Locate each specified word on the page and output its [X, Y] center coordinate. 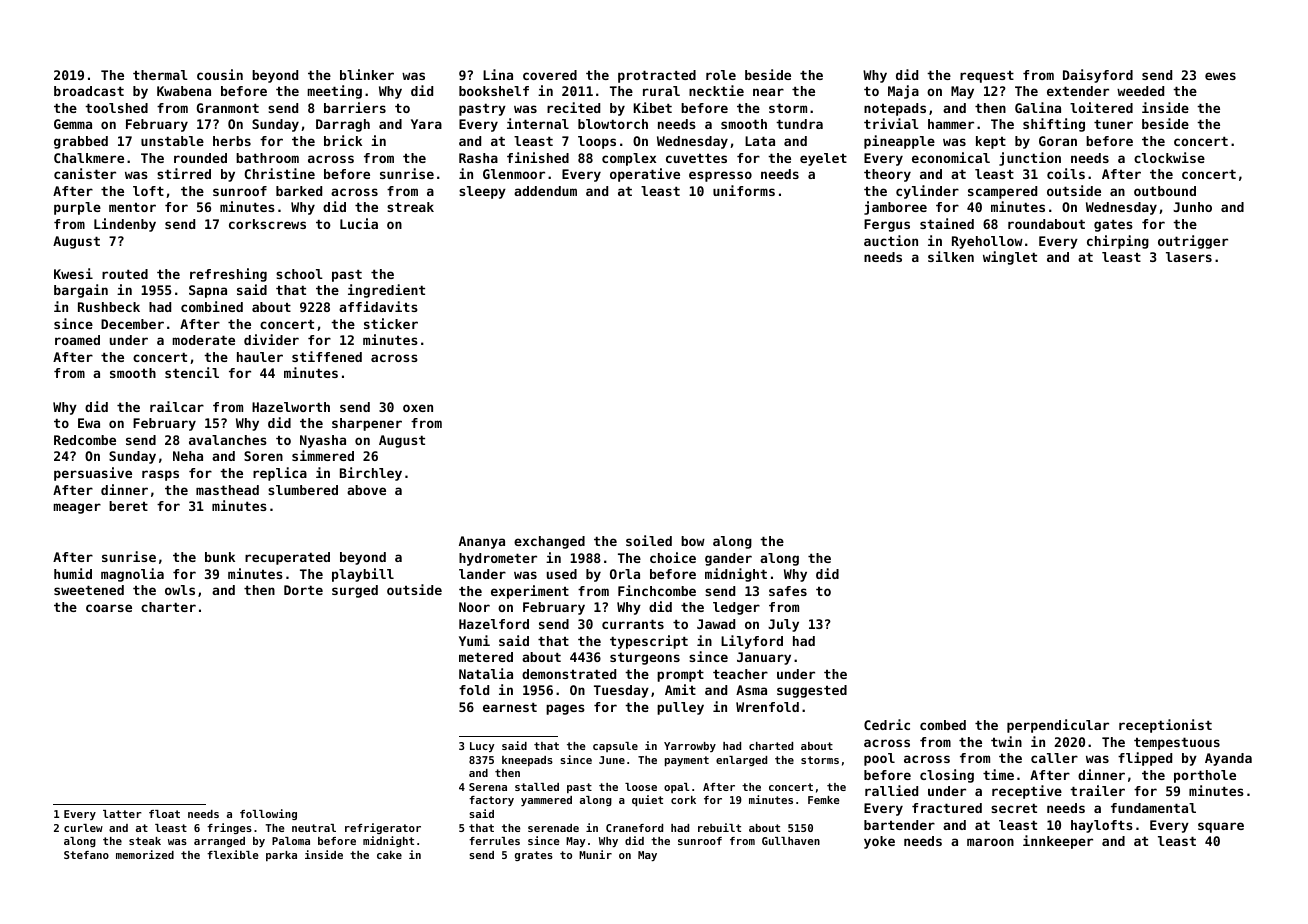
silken [951, 256]
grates [534, 856]
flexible [232, 854]
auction [891, 240]
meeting [335, 92]
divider [271, 339]
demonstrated [569, 674]
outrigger [1193, 242]
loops [597, 142]
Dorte [303, 590]
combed [943, 725]
